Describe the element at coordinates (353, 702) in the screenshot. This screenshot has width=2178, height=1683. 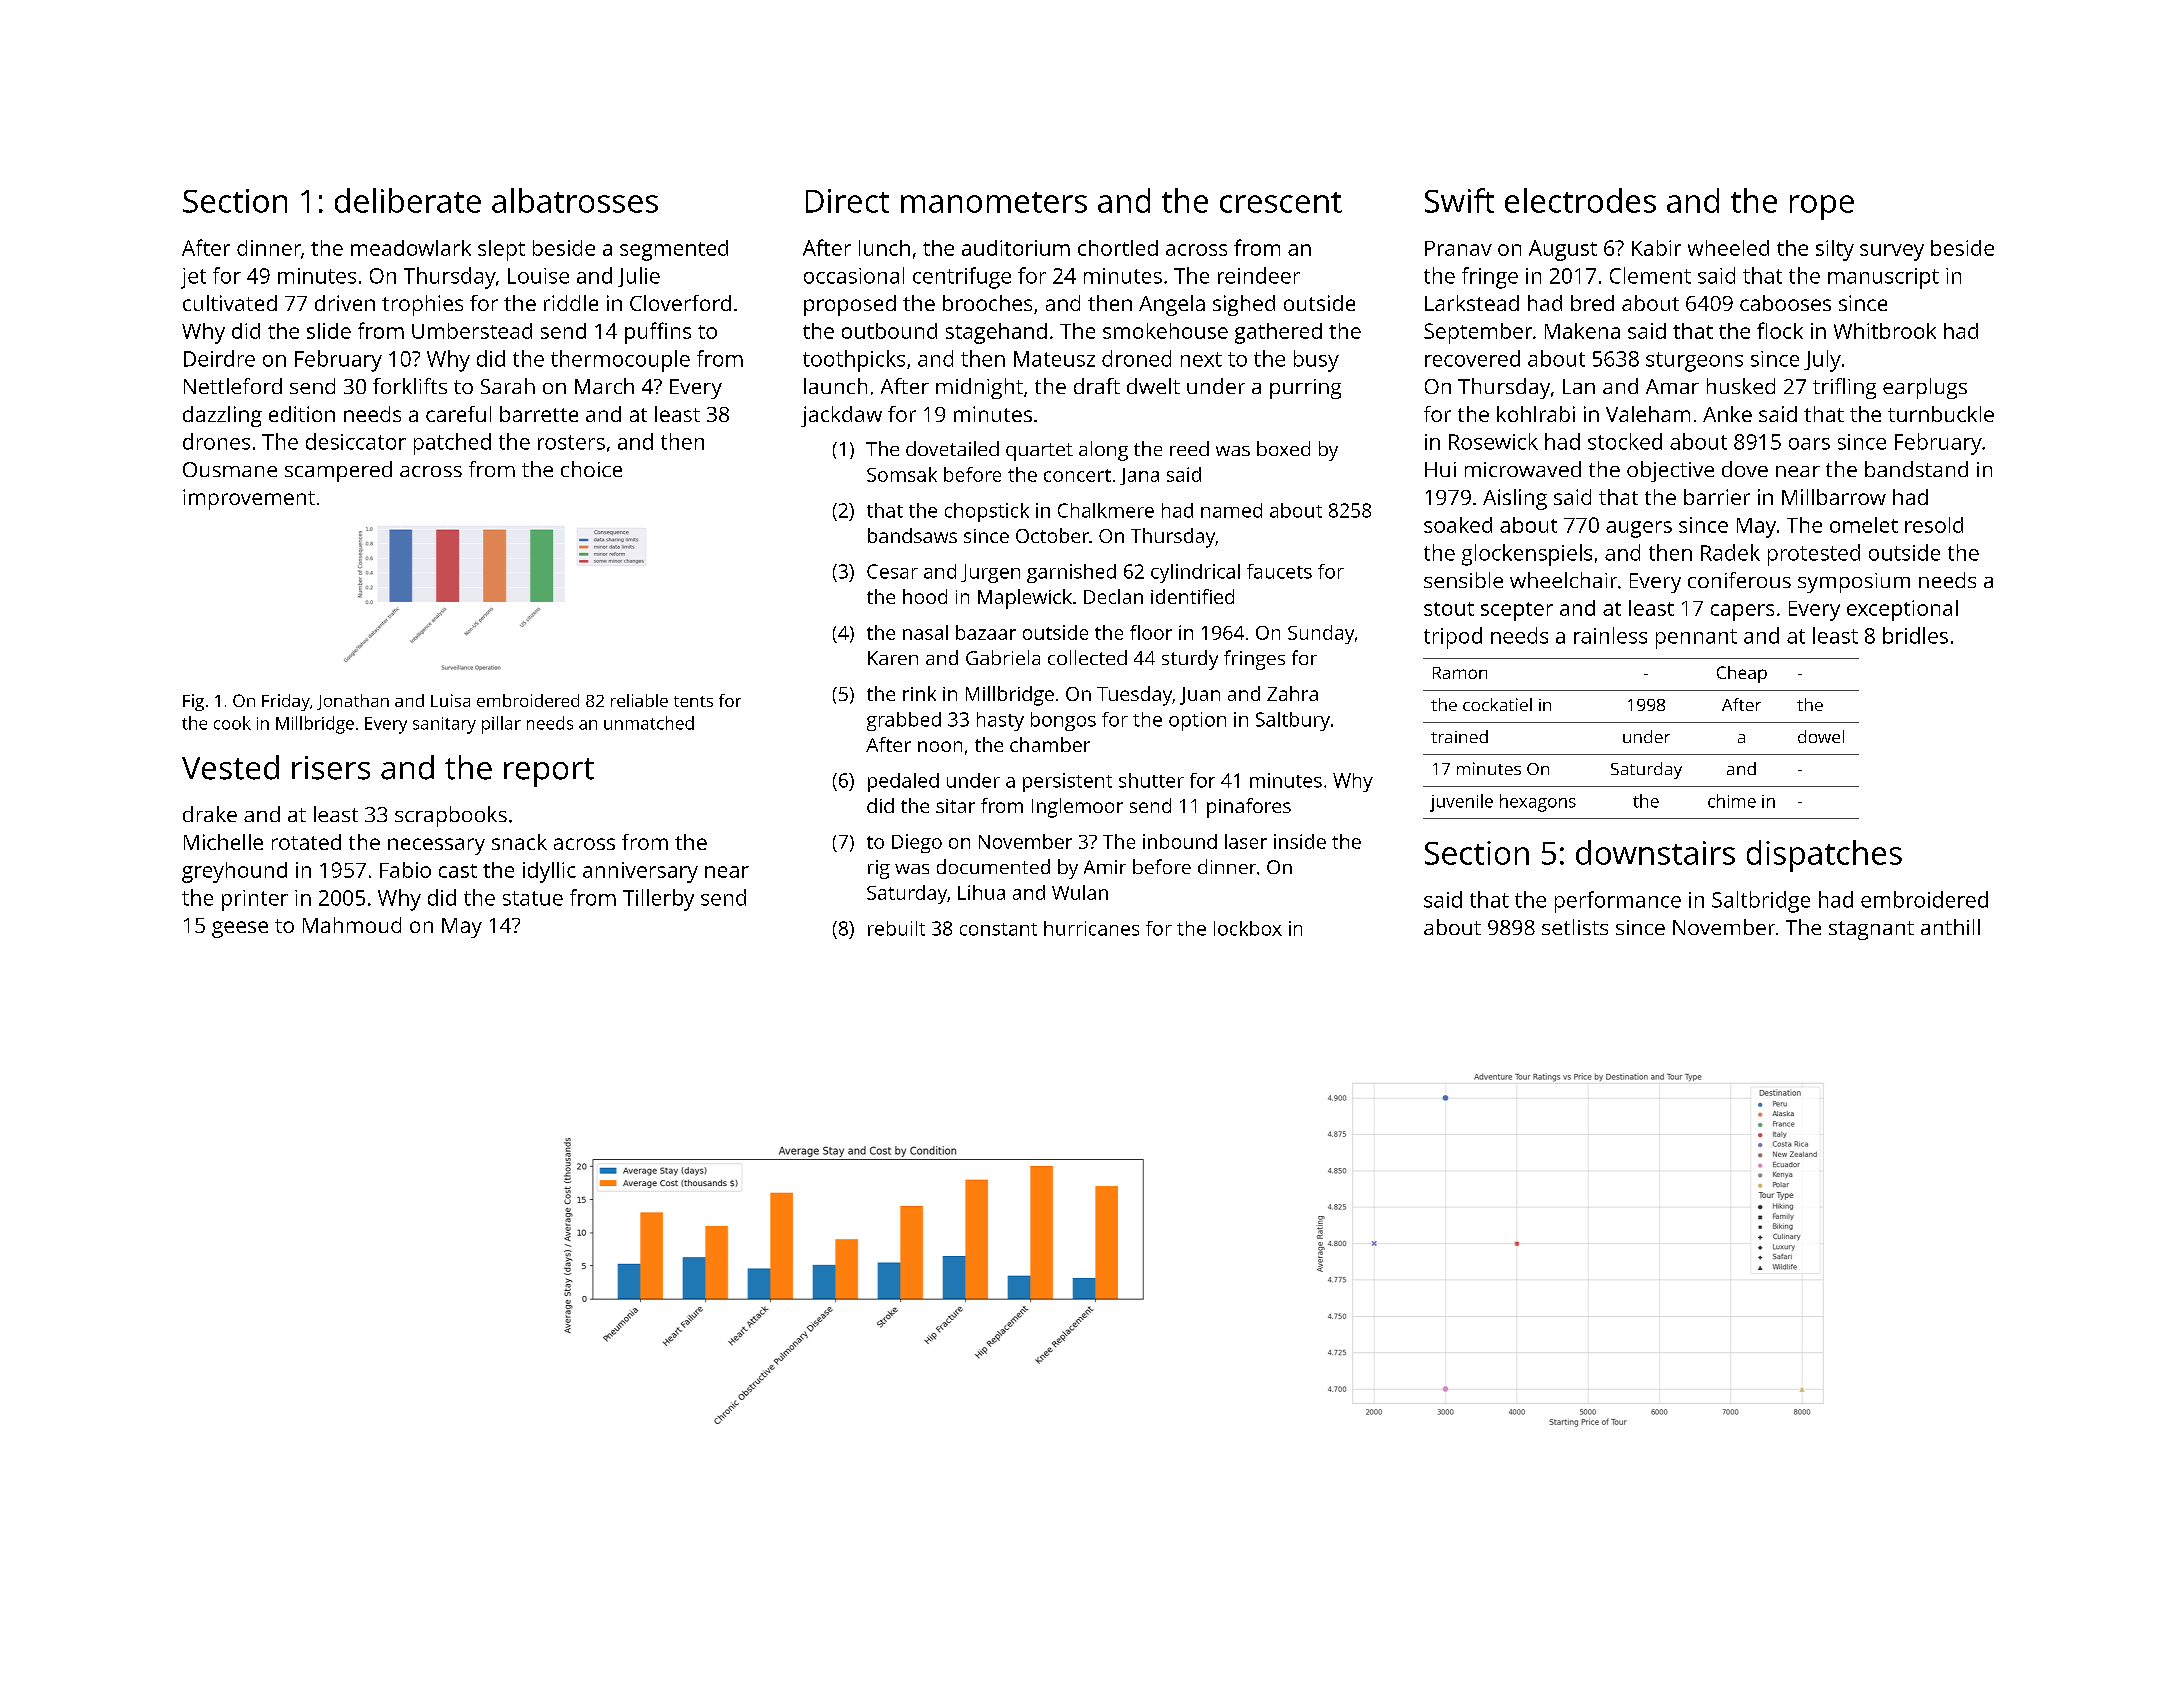
I see `Jonathan` at that location.
